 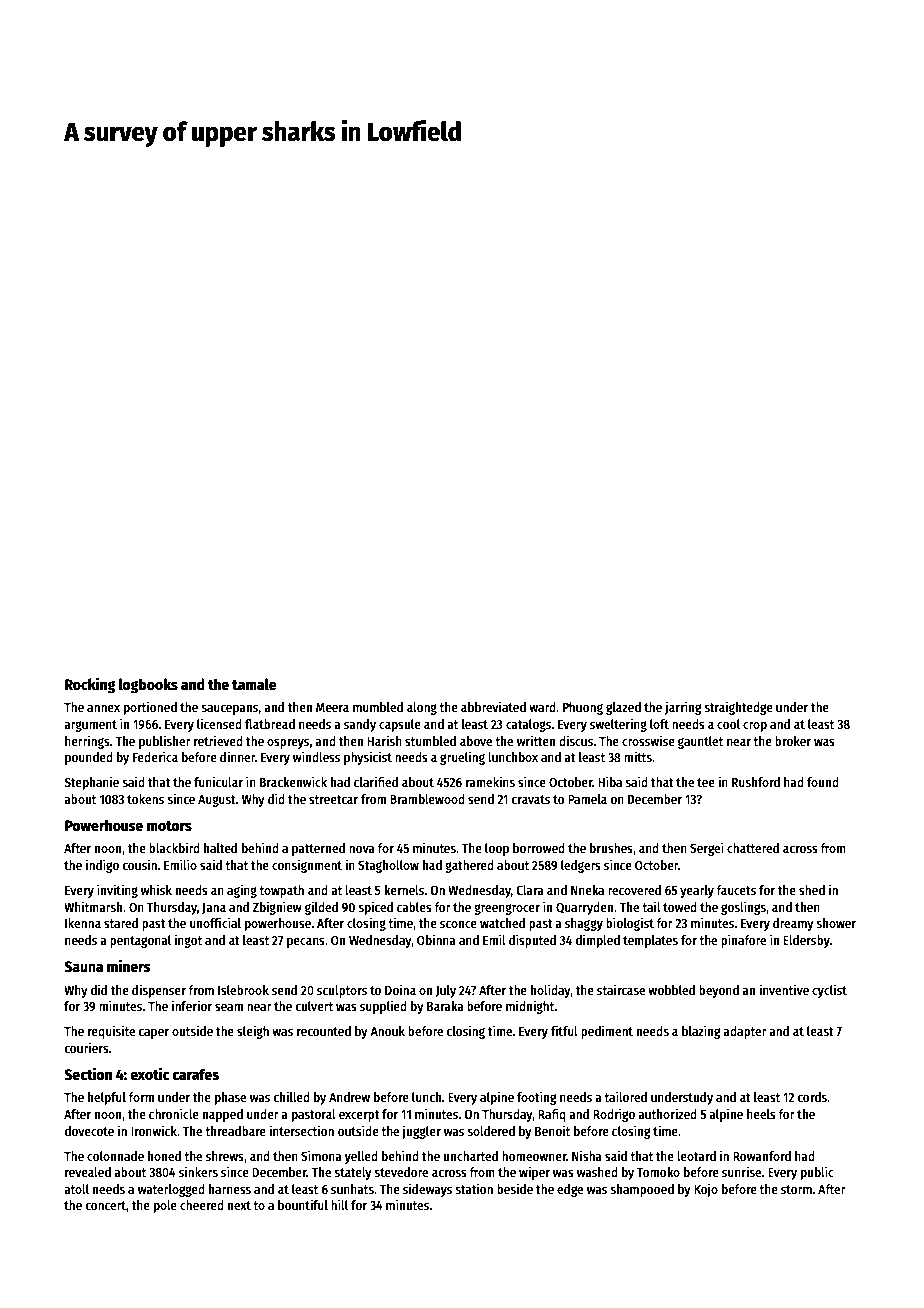 I want to click on Andrew, so click(x=349, y=1097).
